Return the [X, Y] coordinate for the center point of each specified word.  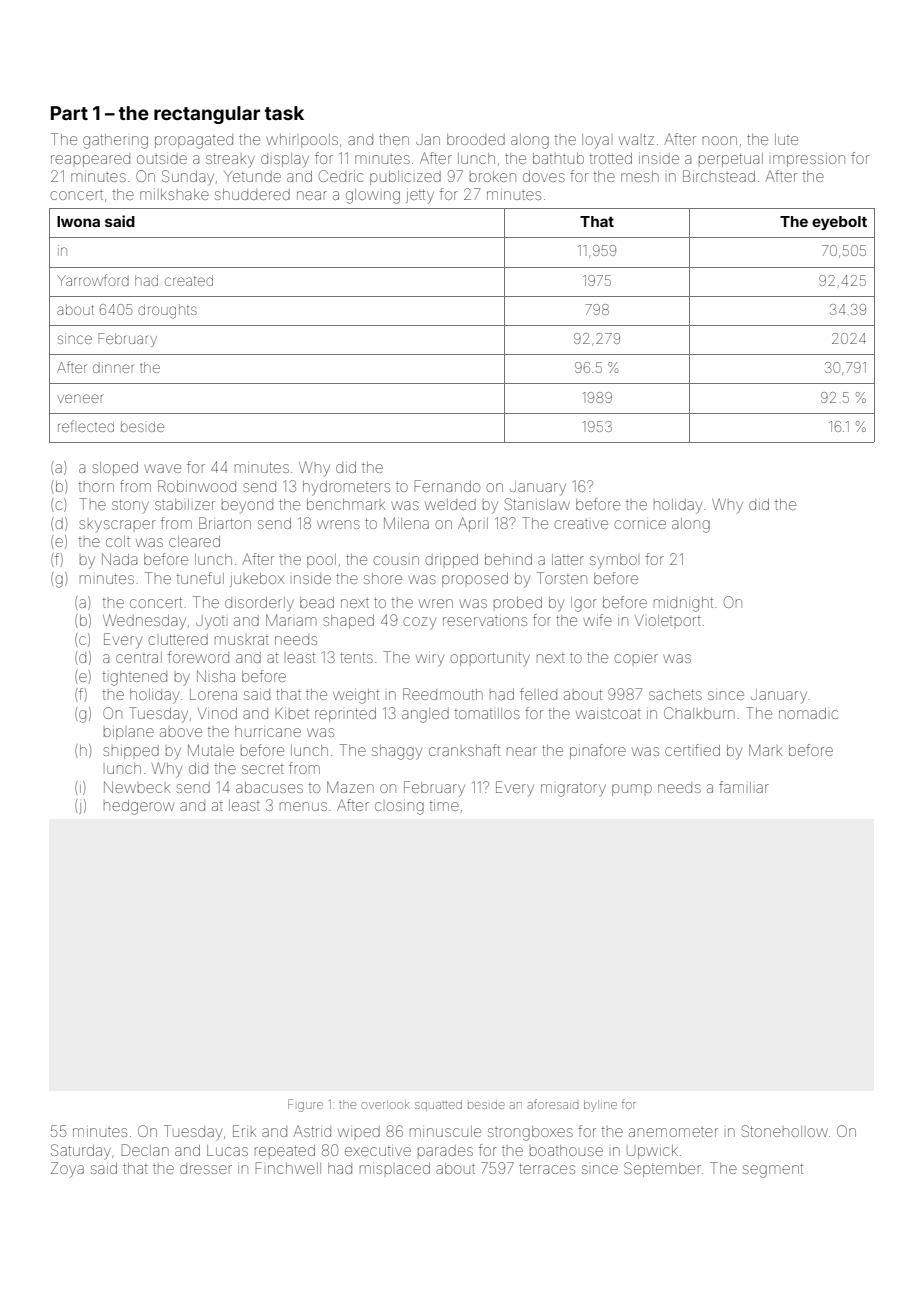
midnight [683, 604]
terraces [547, 1168]
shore [383, 578]
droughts [167, 311]
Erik [244, 1131]
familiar [744, 787]
